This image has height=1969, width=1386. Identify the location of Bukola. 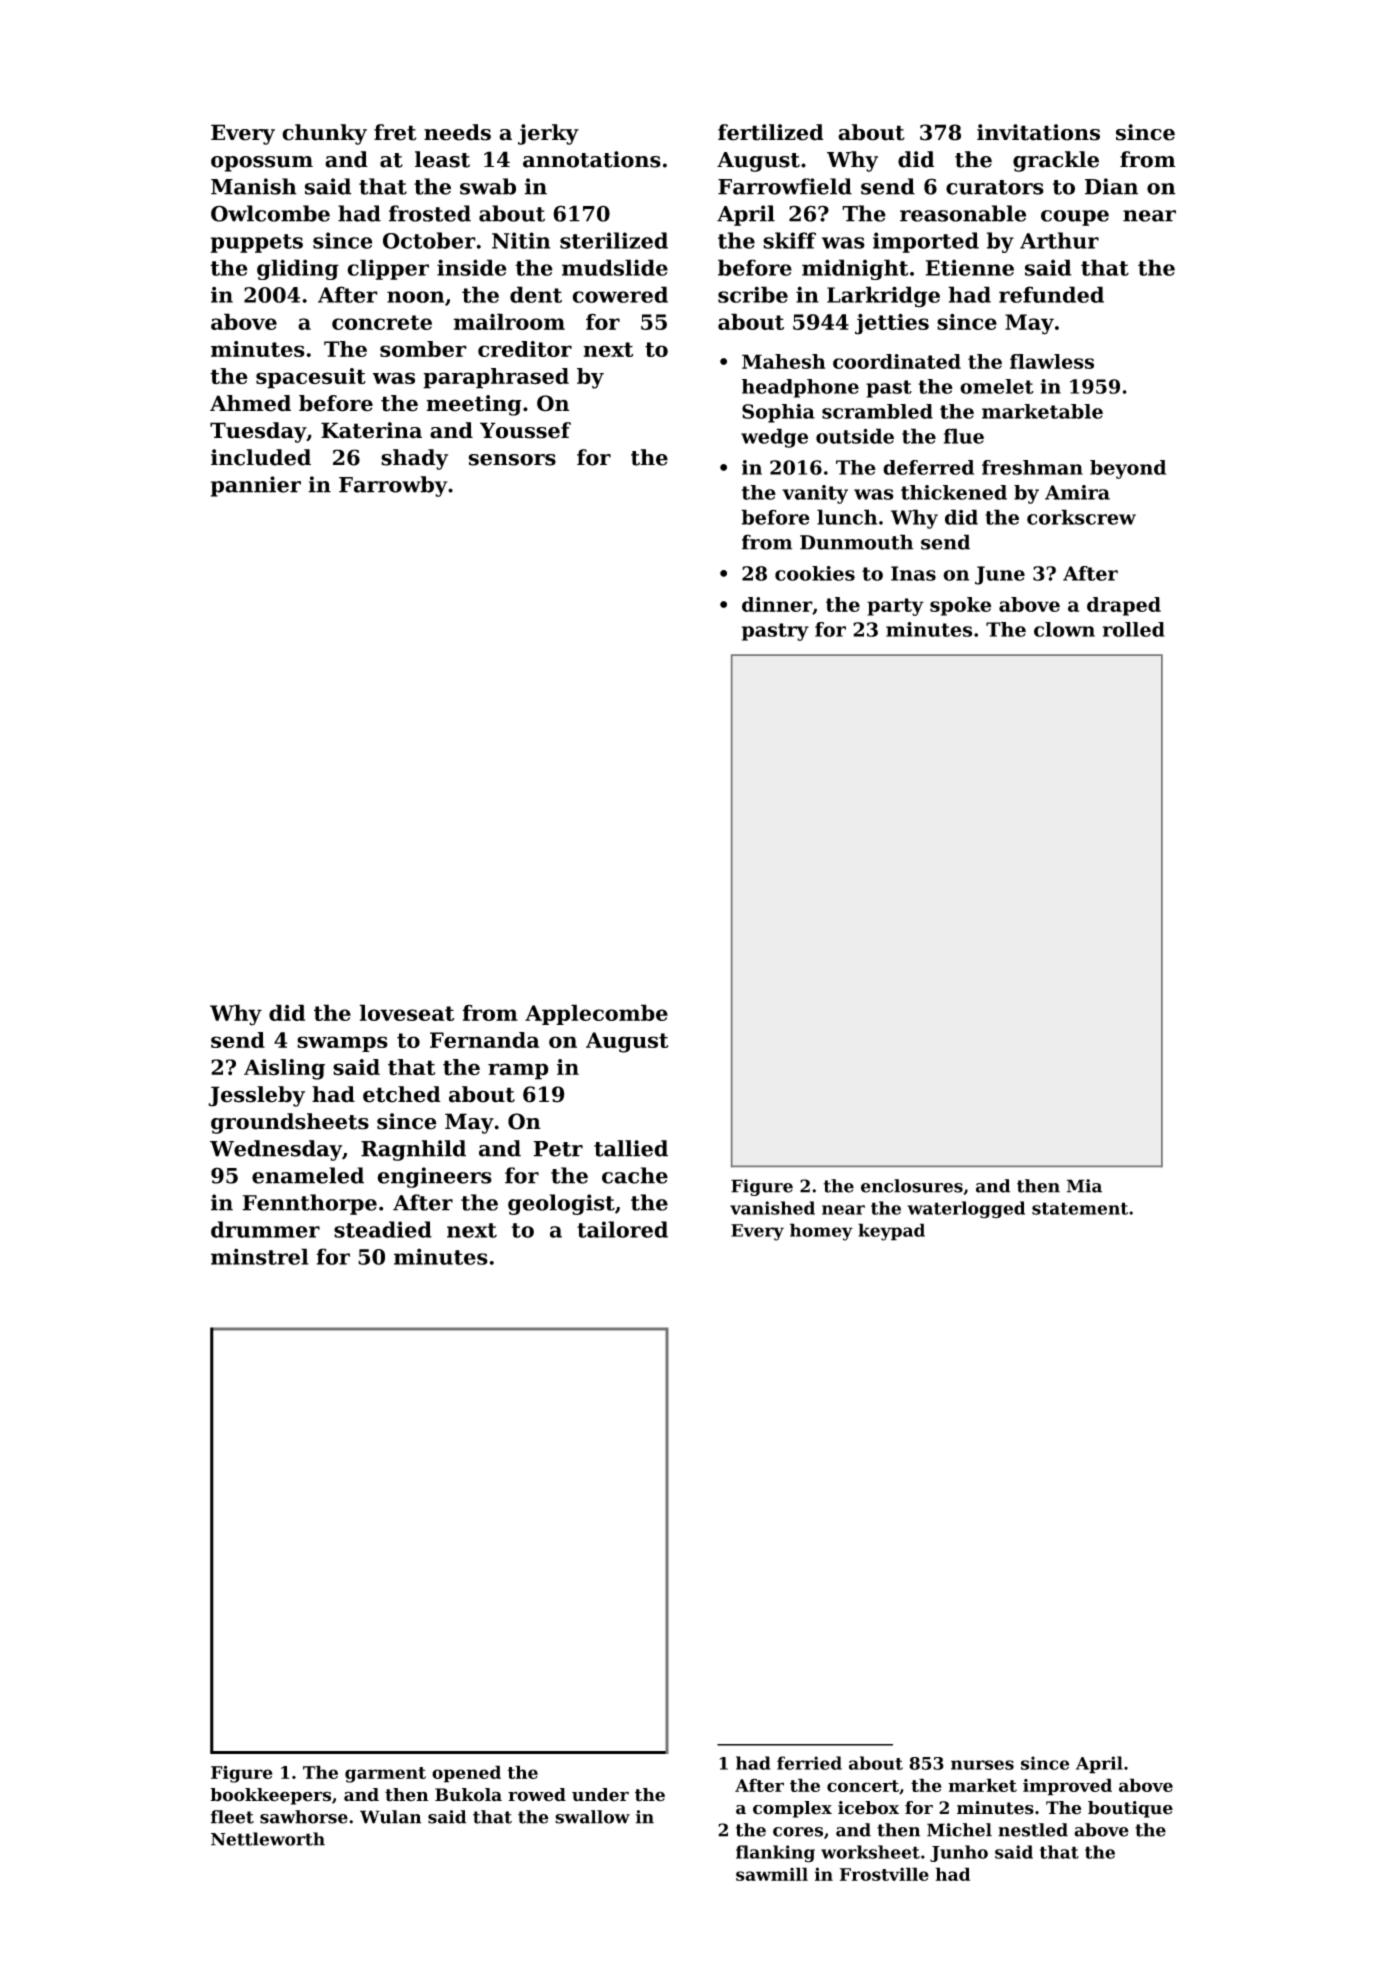
(468, 1795).
